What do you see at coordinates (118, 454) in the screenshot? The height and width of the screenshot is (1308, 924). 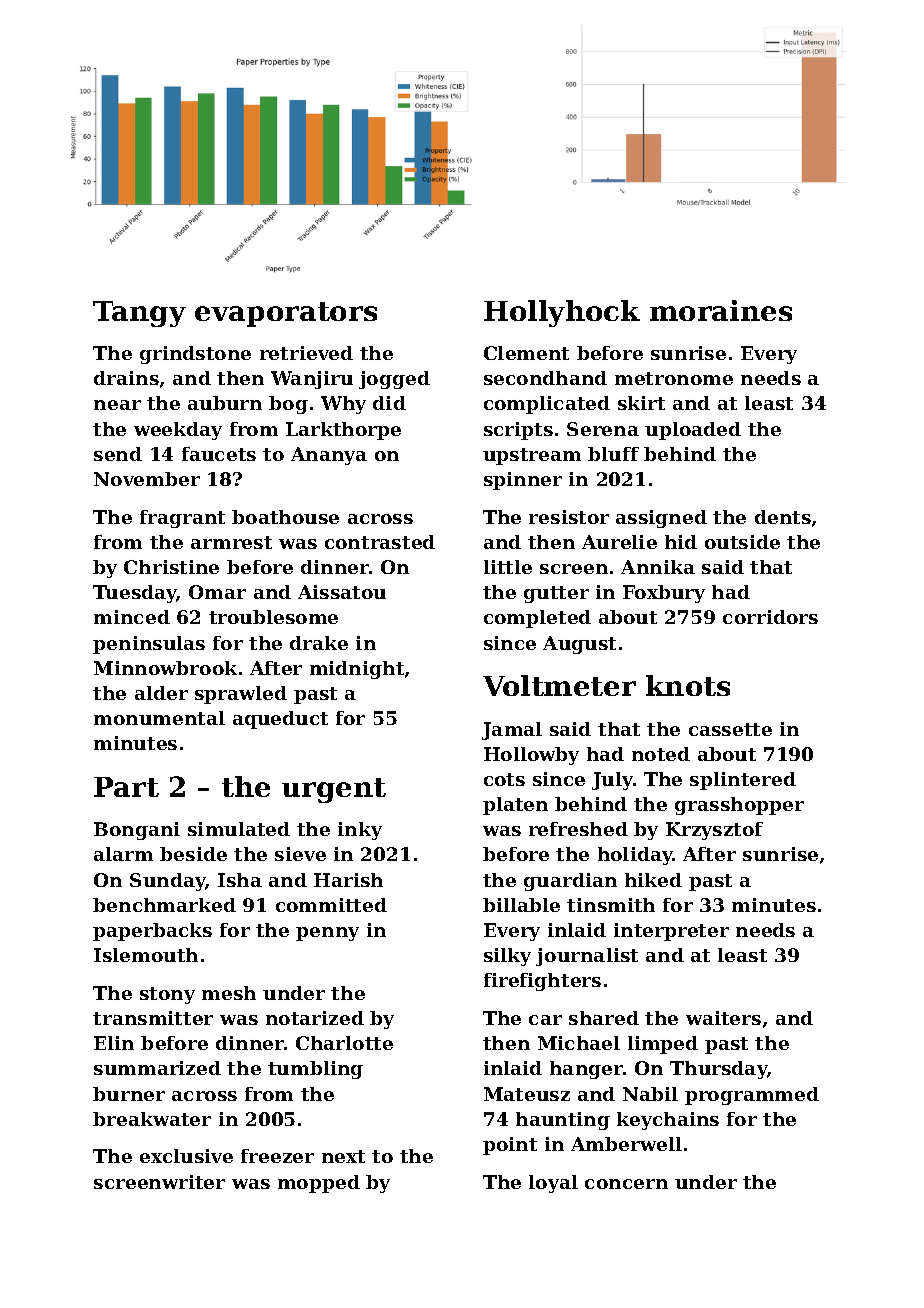 I see `send` at bounding box center [118, 454].
